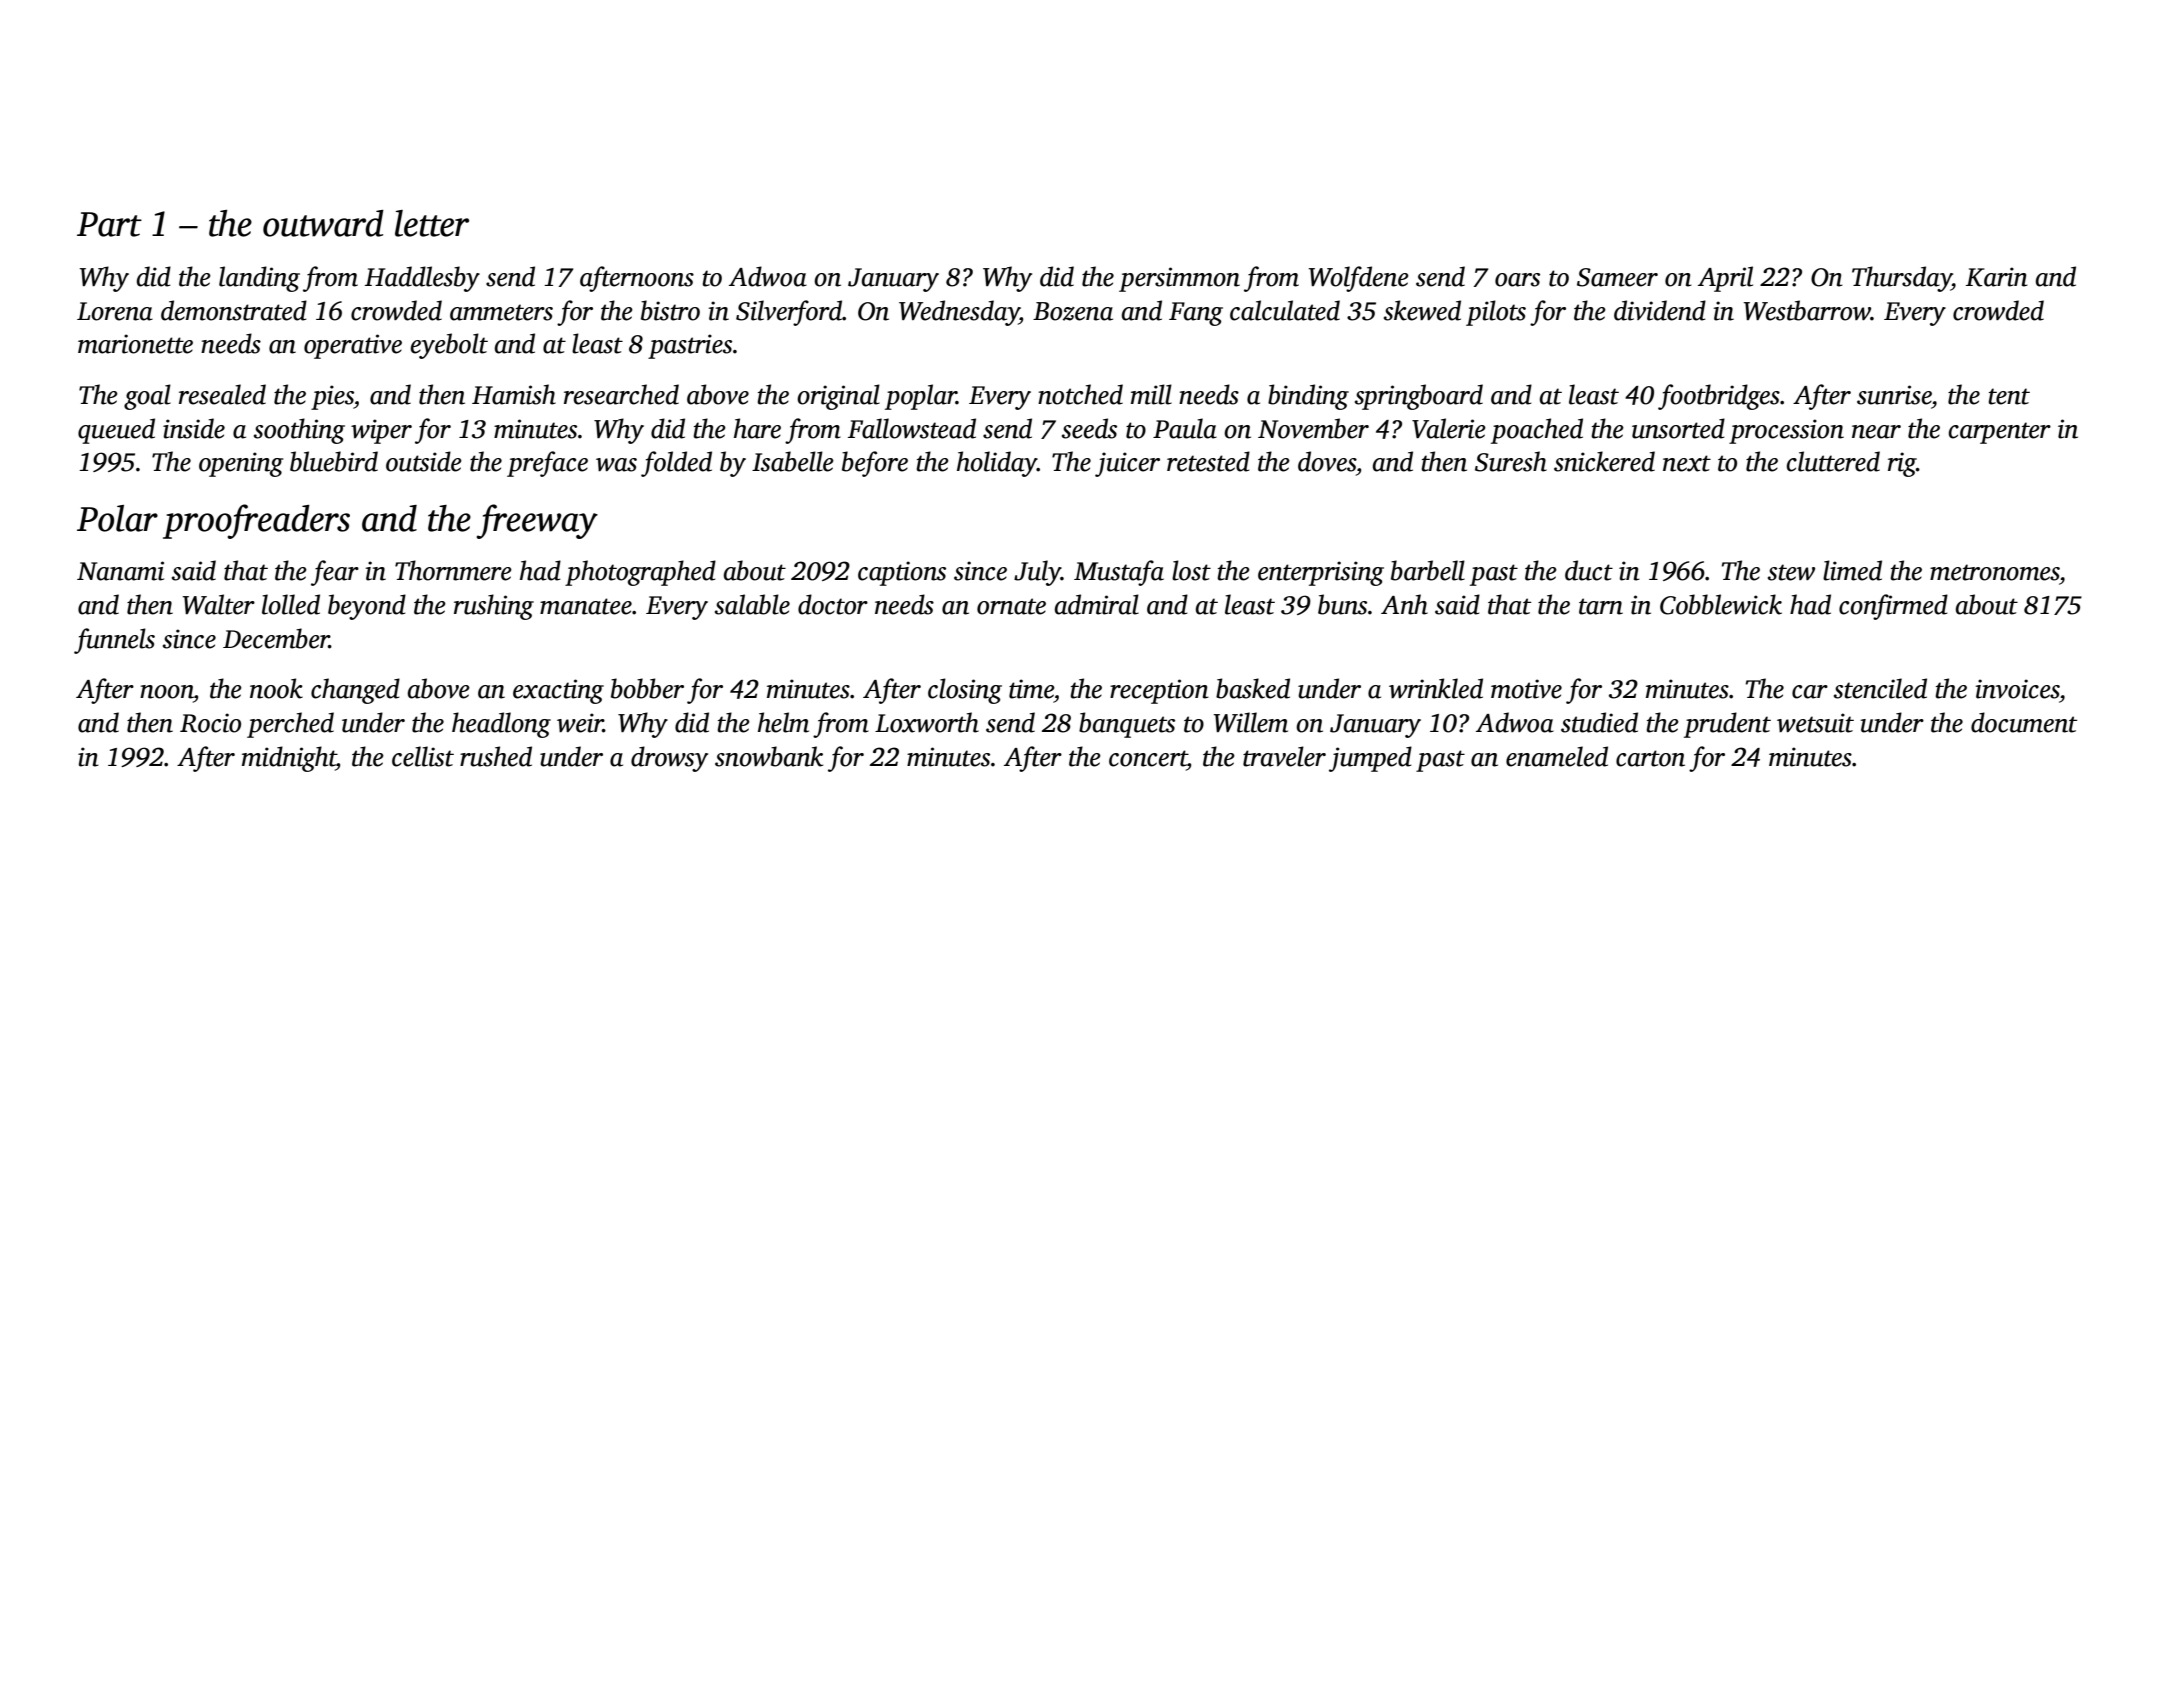  I want to click on goal, so click(147, 397).
